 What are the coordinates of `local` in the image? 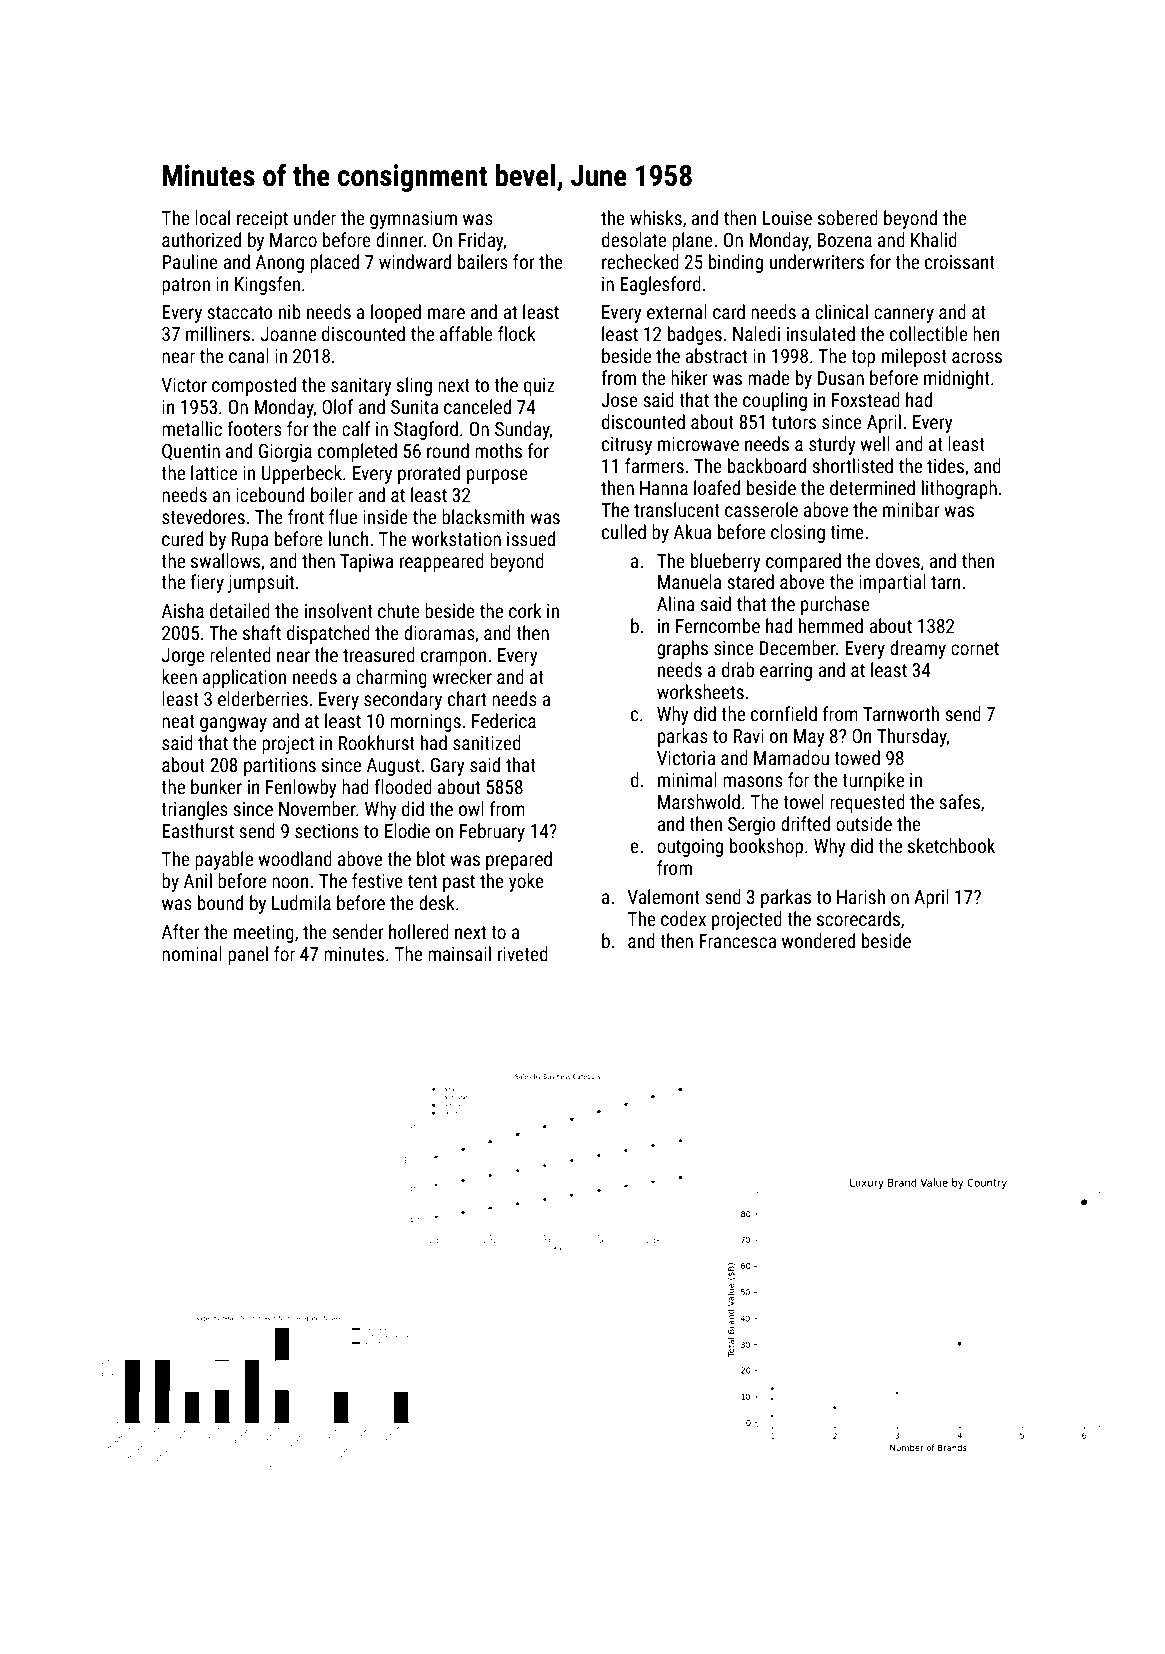 It's located at (212, 217).
